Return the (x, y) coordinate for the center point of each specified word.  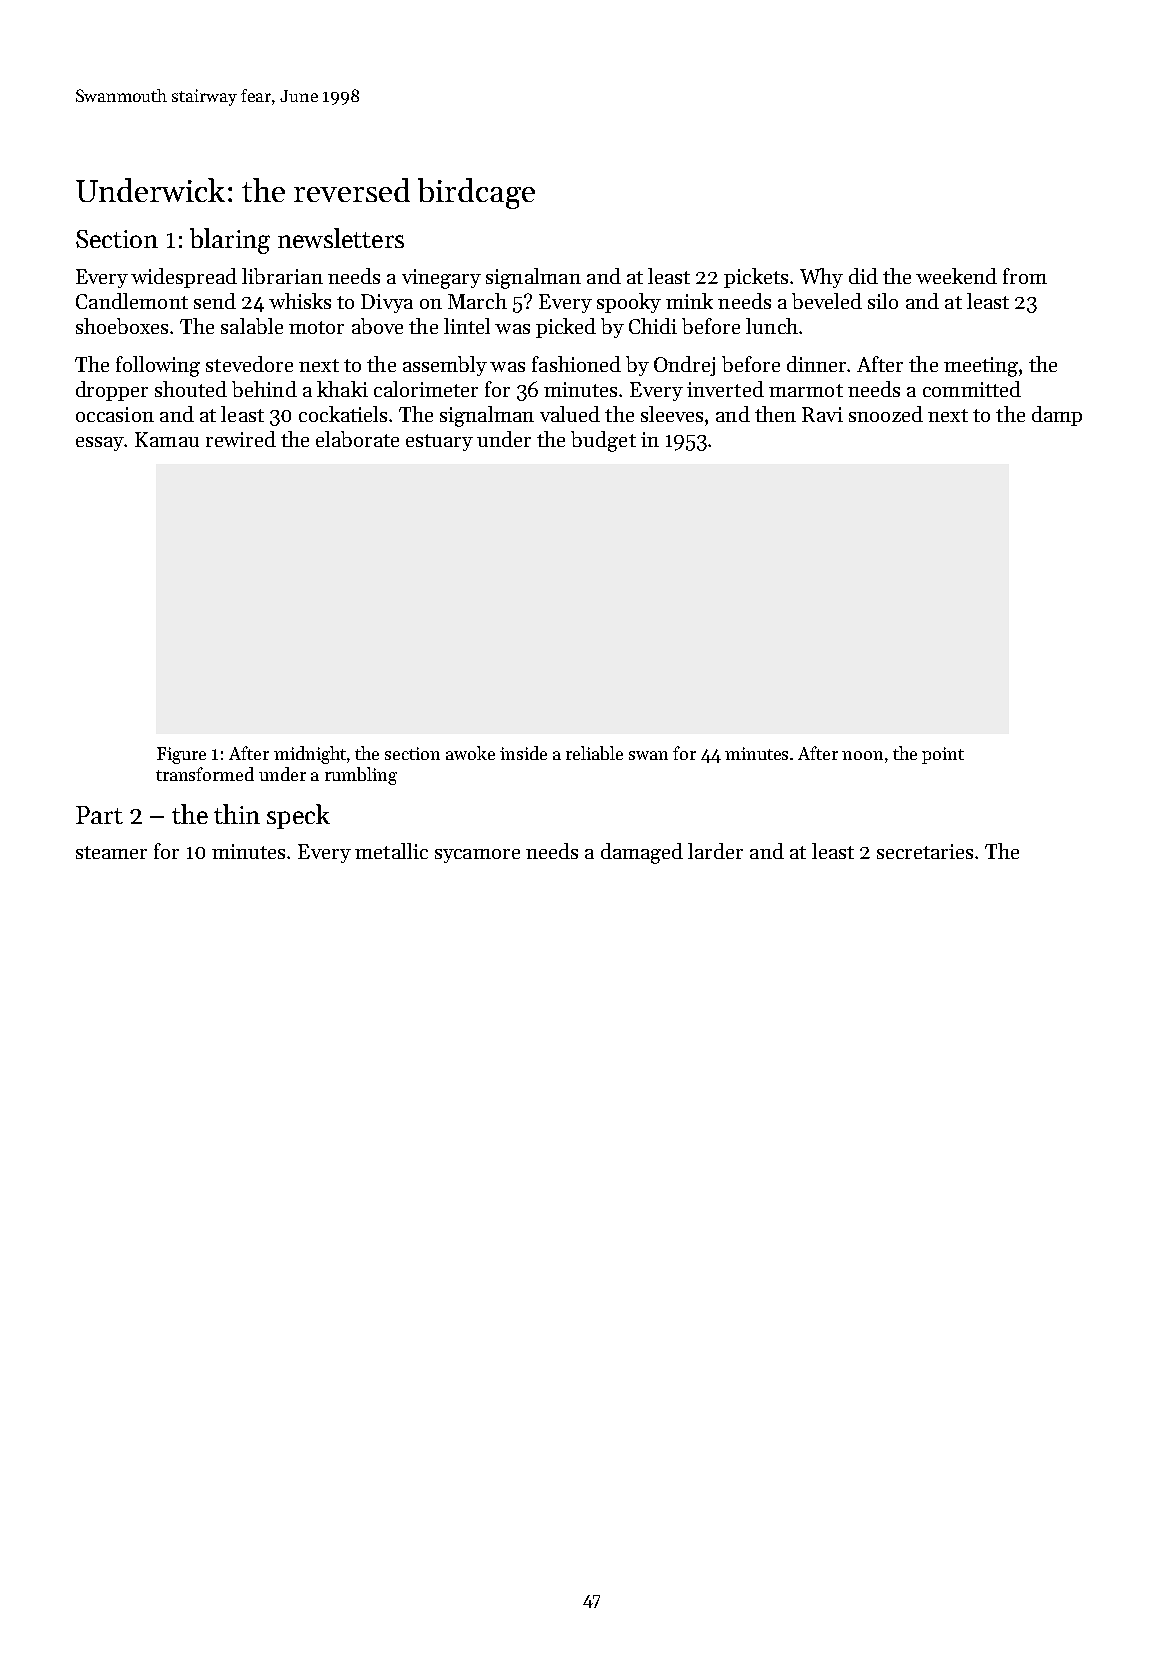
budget (603, 441)
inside (523, 753)
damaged (642, 853)
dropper (112, 391)
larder (715, 851)
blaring (230, 241)
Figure (181, 755)
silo (883, 301)
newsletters (341, 238)
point (943, 755)
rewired (241, 439)
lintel (467, 326)
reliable (594, 753)
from (1025, 276)
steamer (111, 852)
